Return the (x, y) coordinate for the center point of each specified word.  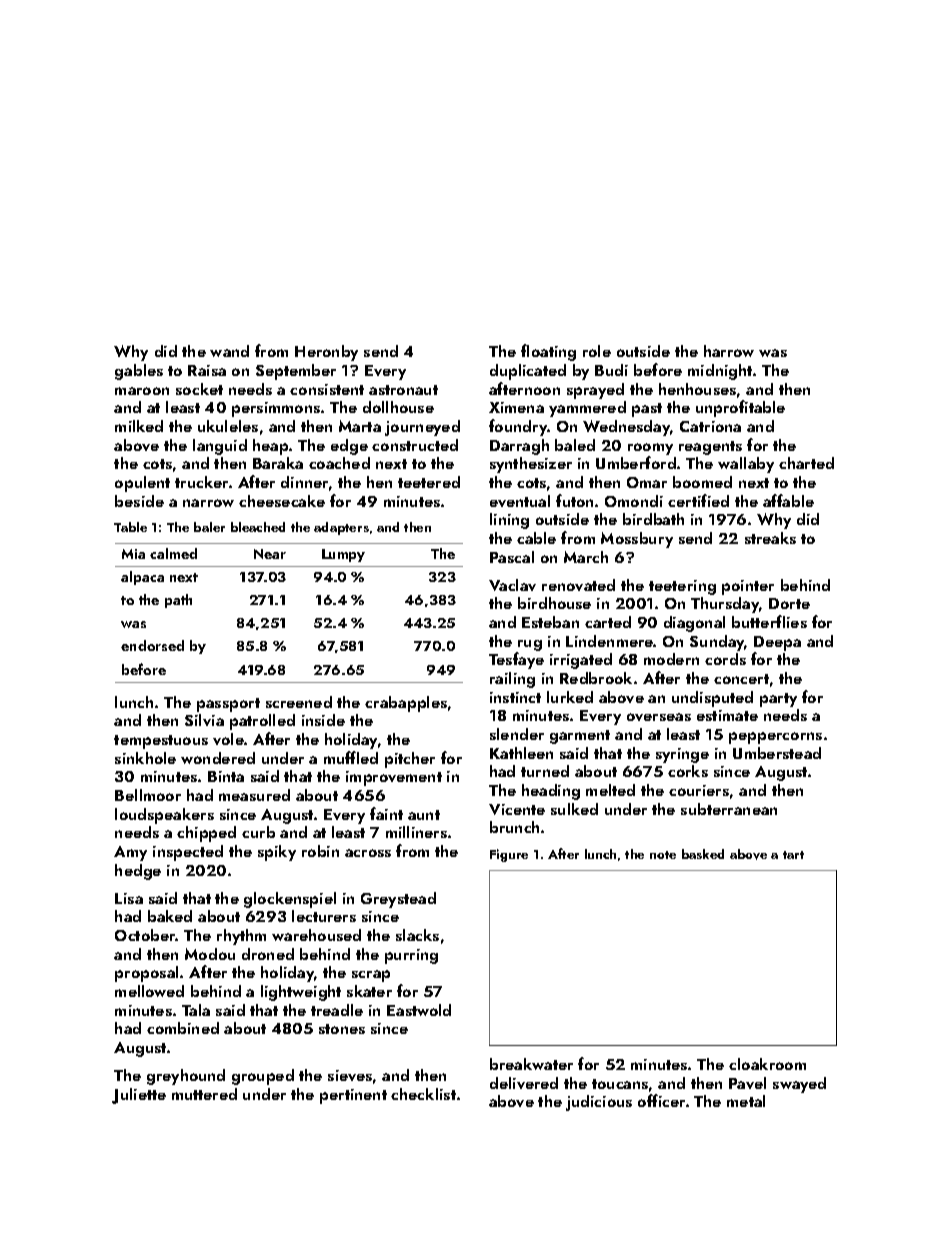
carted (608, 622)
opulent (142, 484)
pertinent (353, 1096)
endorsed (152, 645)
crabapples (406, 704)
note (663, 855)
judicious (599, 1103)
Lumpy (343, 555)
